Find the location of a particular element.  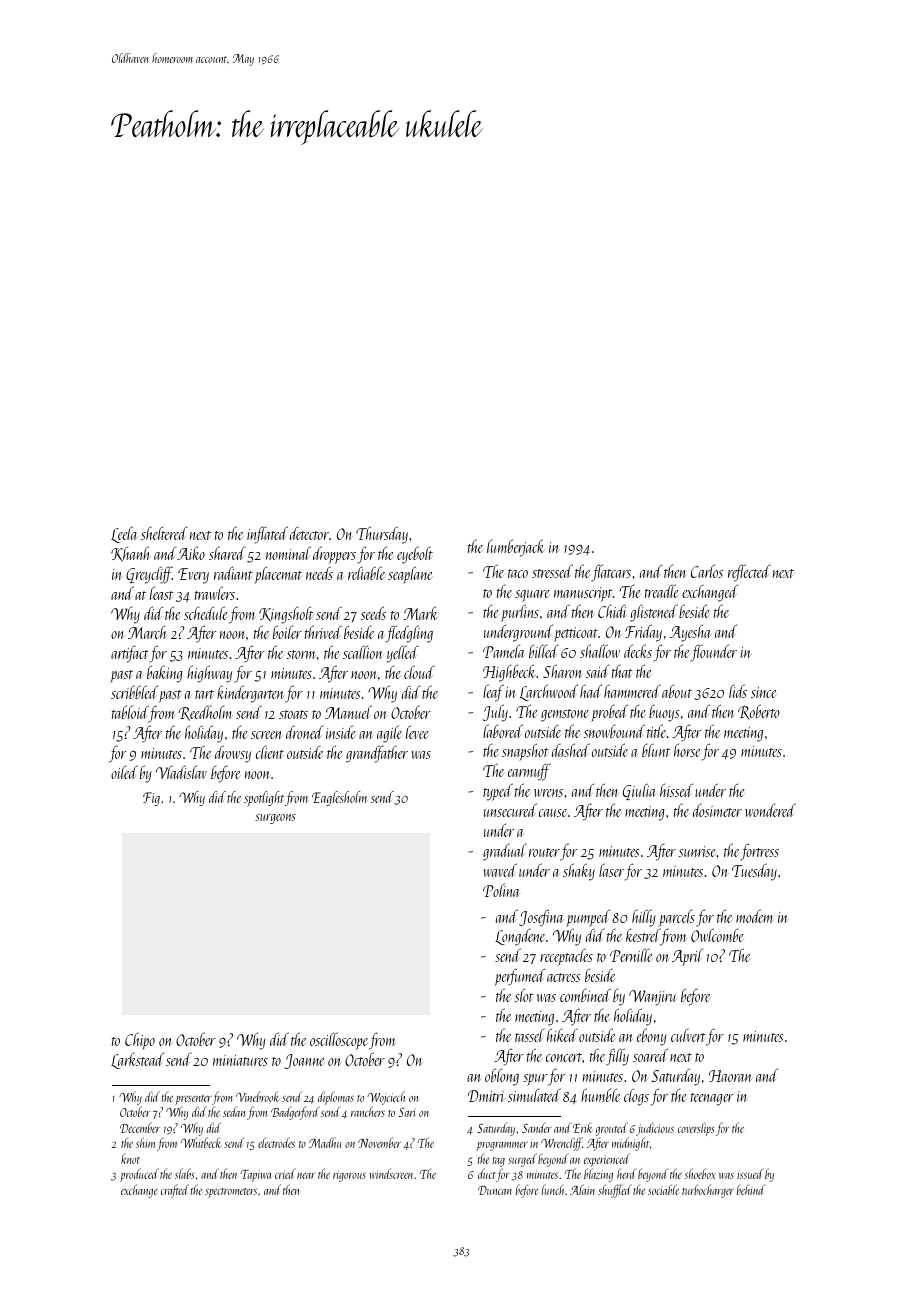

Ayesha is located at coordinates (690, 633).
